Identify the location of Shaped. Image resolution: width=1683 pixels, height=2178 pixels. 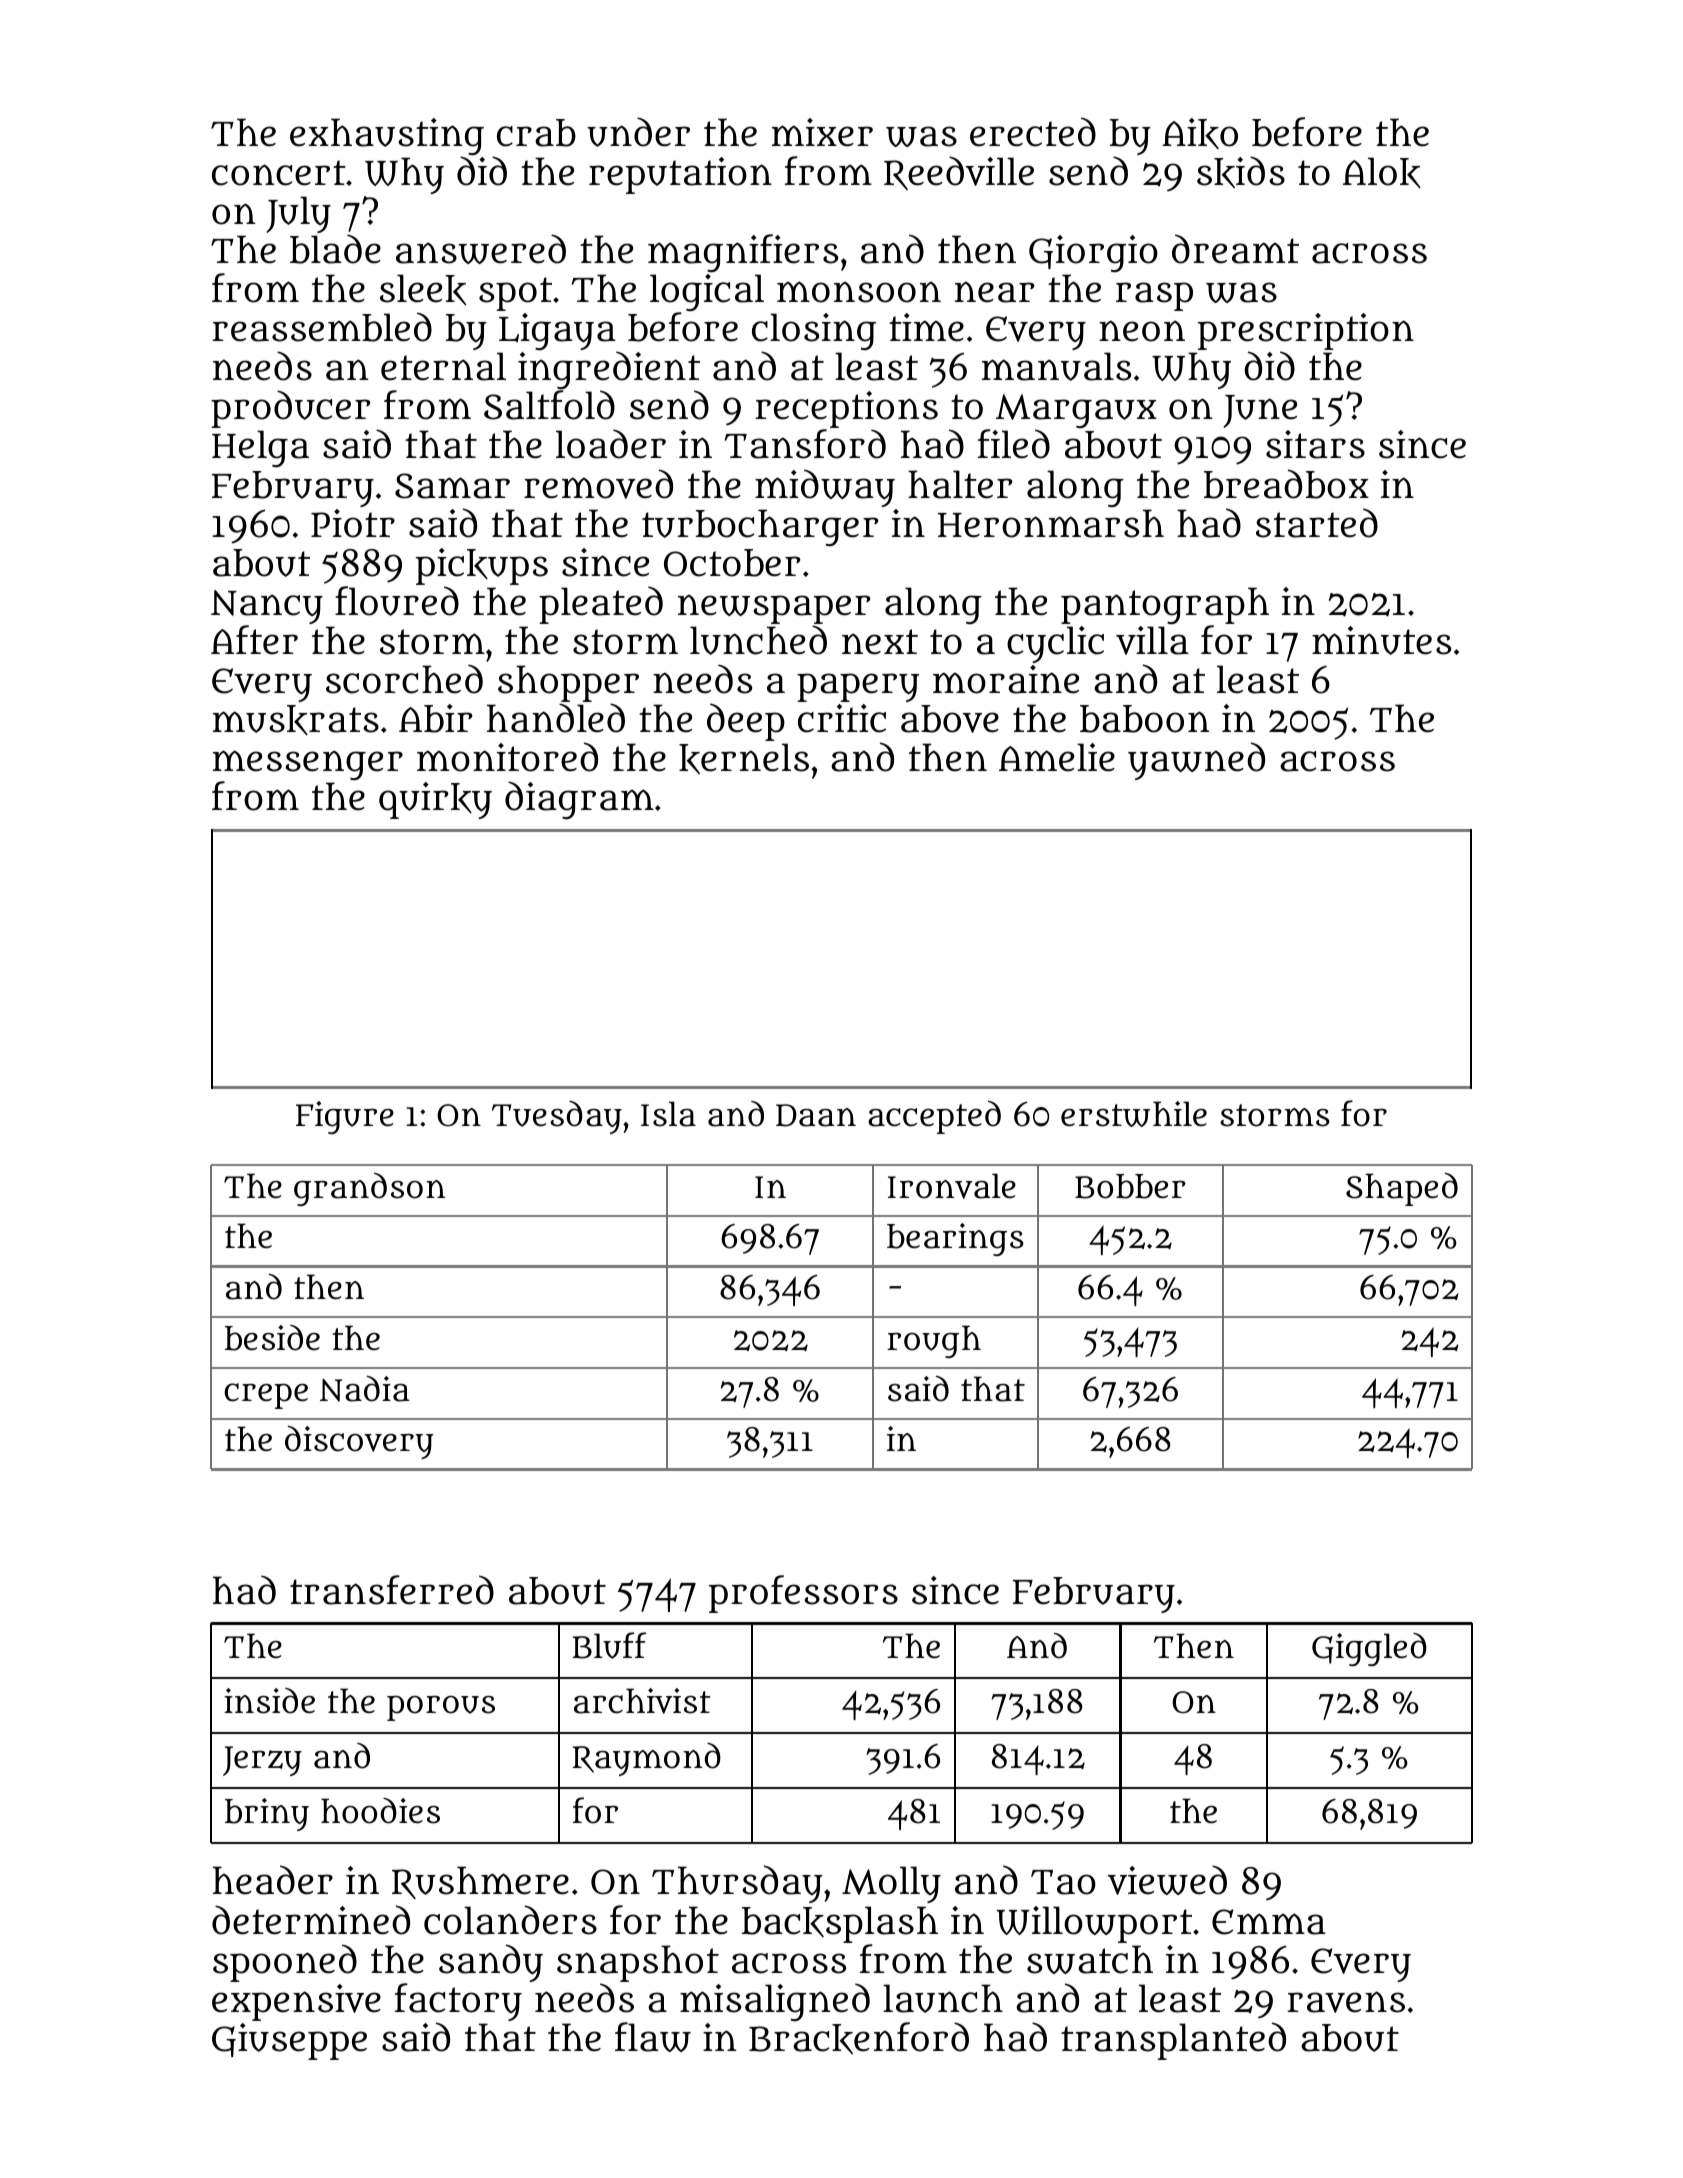
(1402, 1189).
